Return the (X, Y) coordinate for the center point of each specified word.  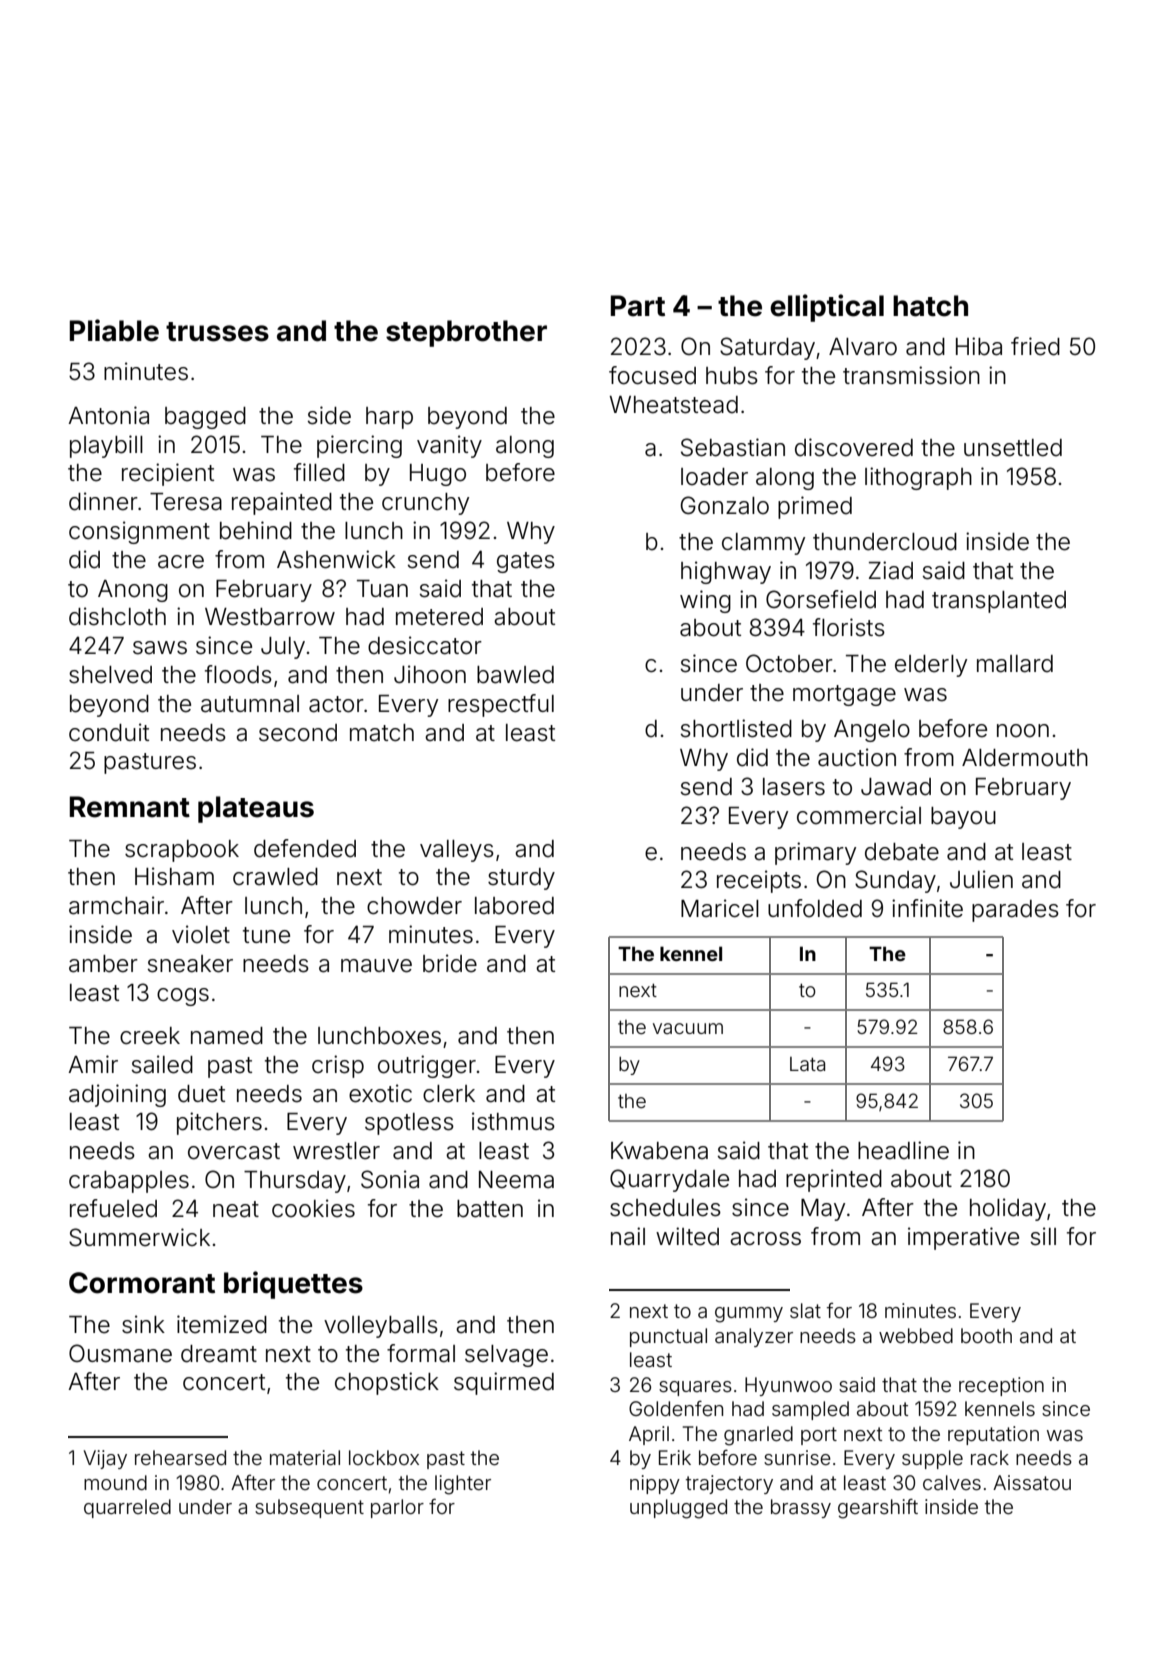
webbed (916, 1335)
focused (652, 375)
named (227, 1036)
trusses (217, 332)
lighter (463, 1485)
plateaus (256, 809)
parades (1015, 911)
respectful (501, 705)
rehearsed (180, 1457)
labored (514, 906)
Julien (981, 879)
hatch (930, 306)
